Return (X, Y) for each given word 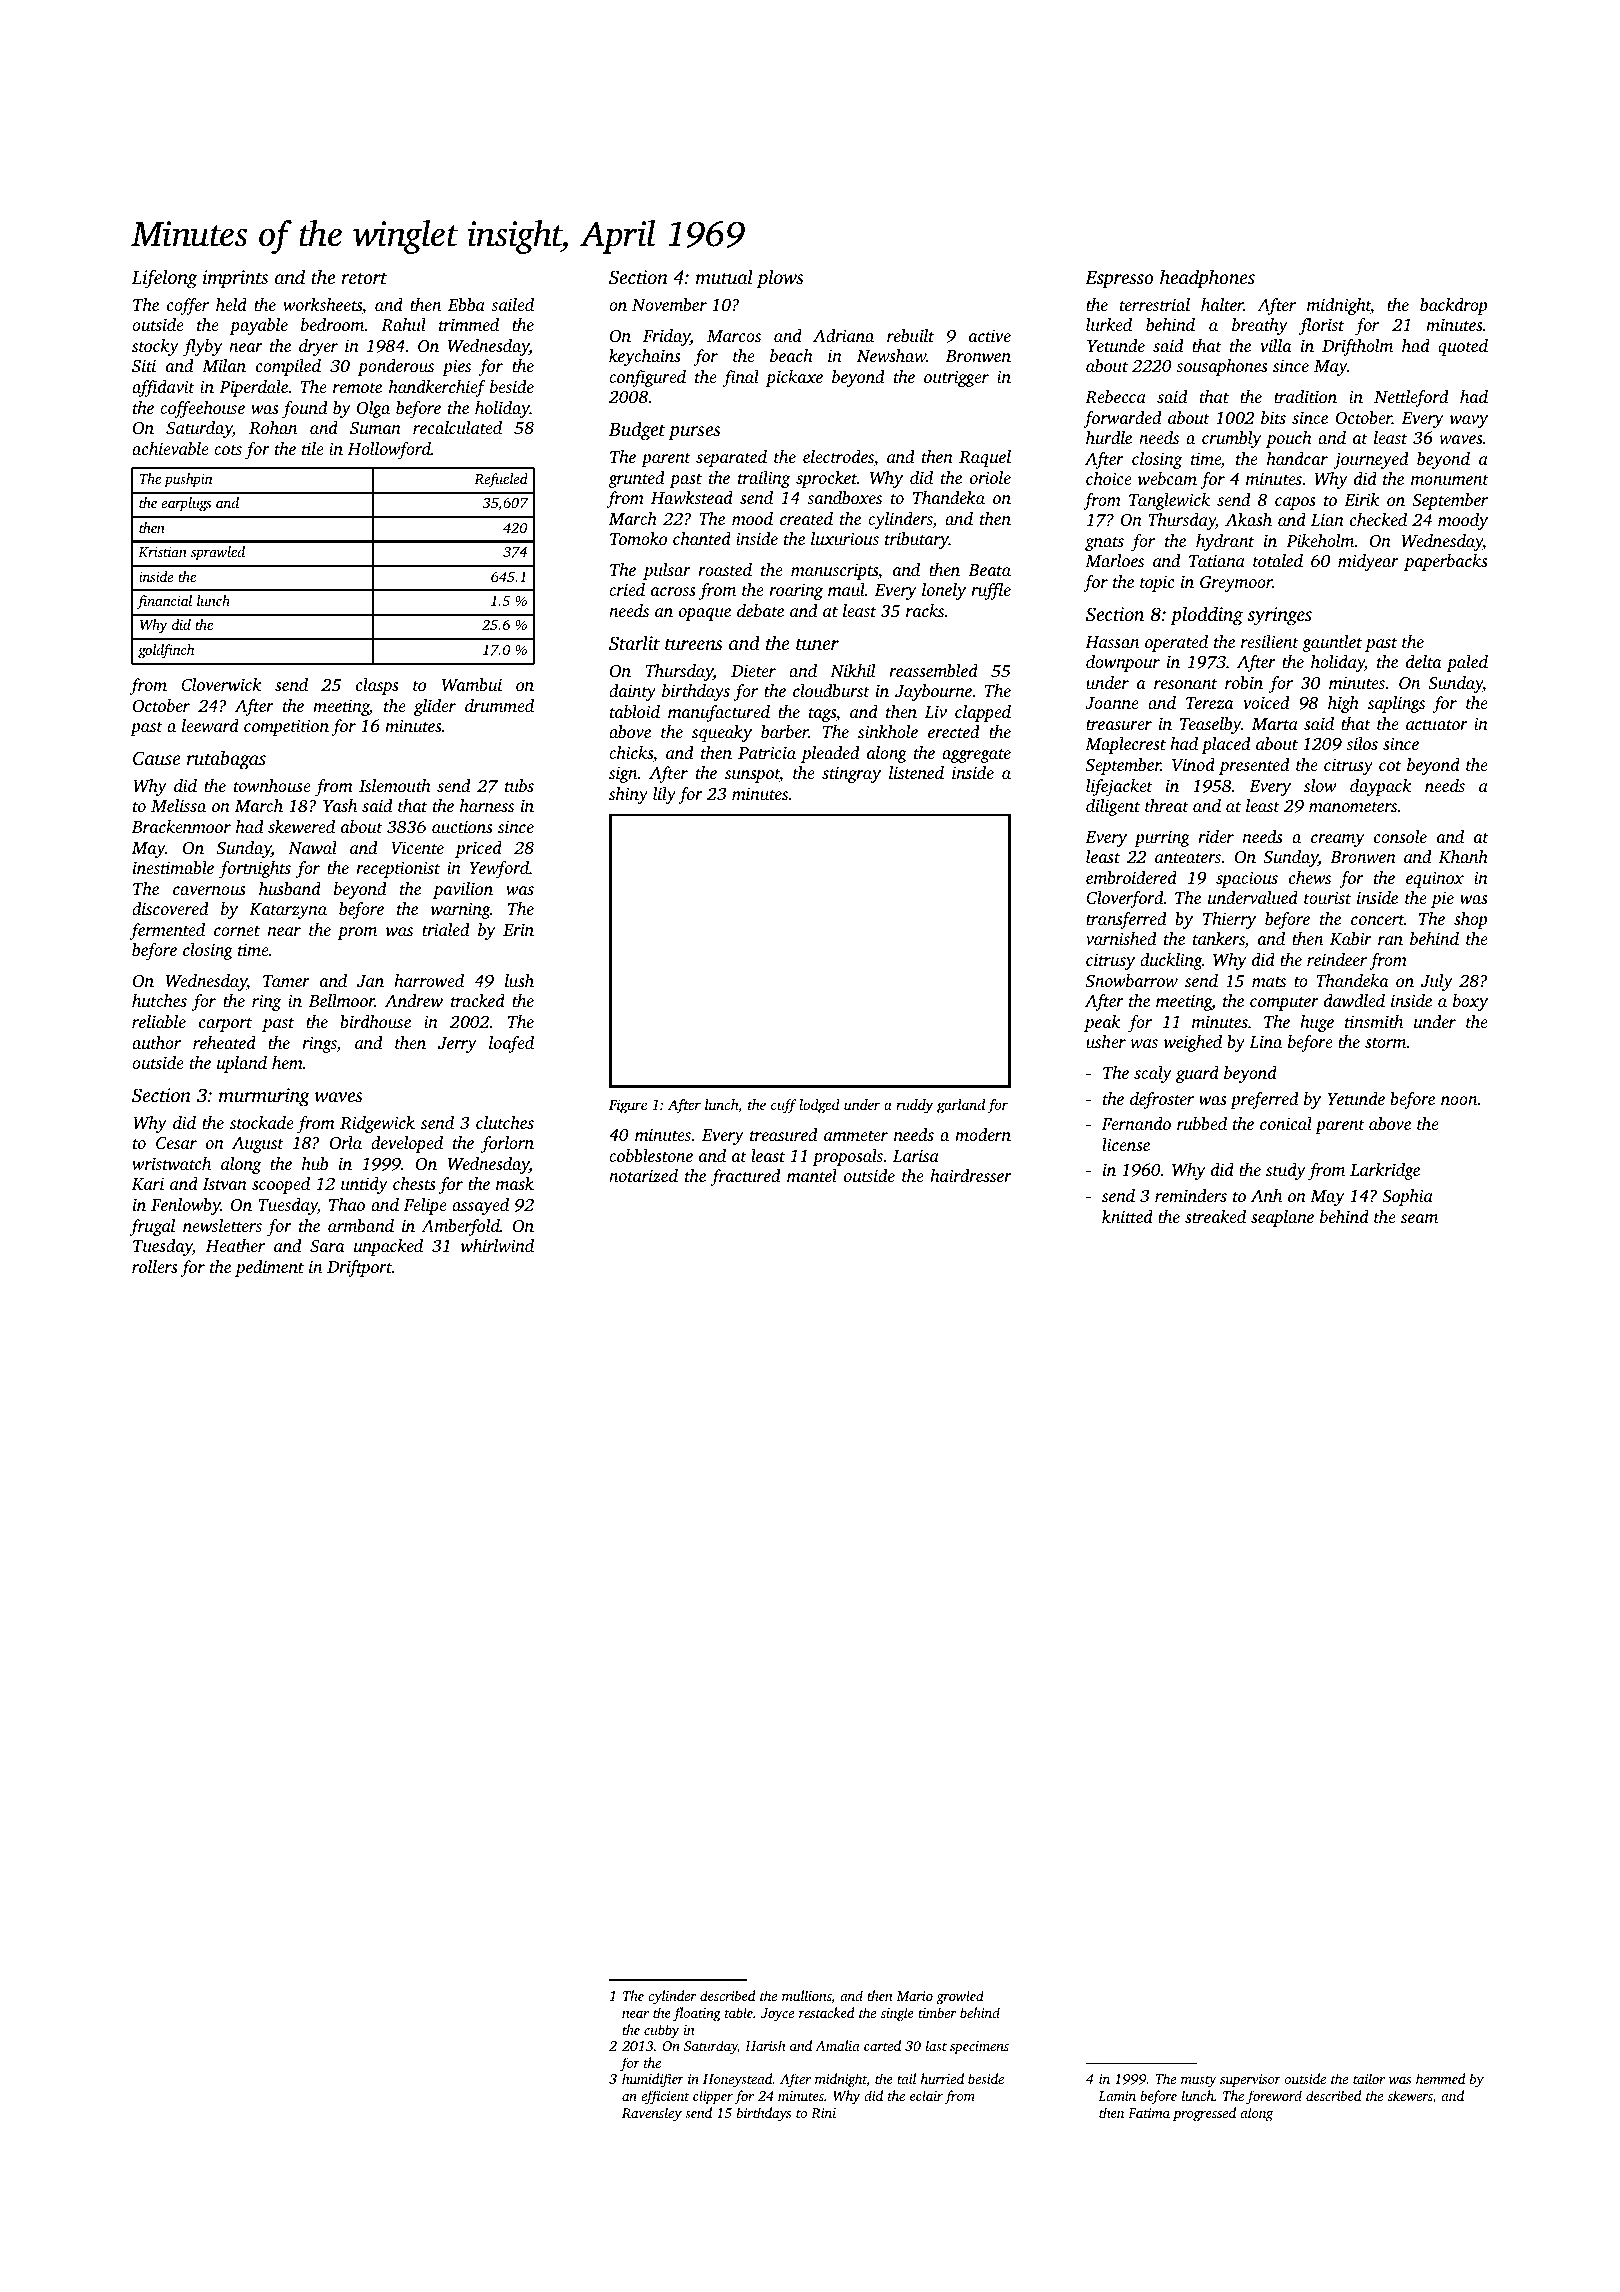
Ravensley (652, 2114)
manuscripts (834, 572)
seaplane (1282, 1218)
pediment (269, 1268)
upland (242, 1064)
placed (1225, 745)
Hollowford (389, 450)
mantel (812, 1175)
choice (1109, 478)
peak (1102, 1023)
